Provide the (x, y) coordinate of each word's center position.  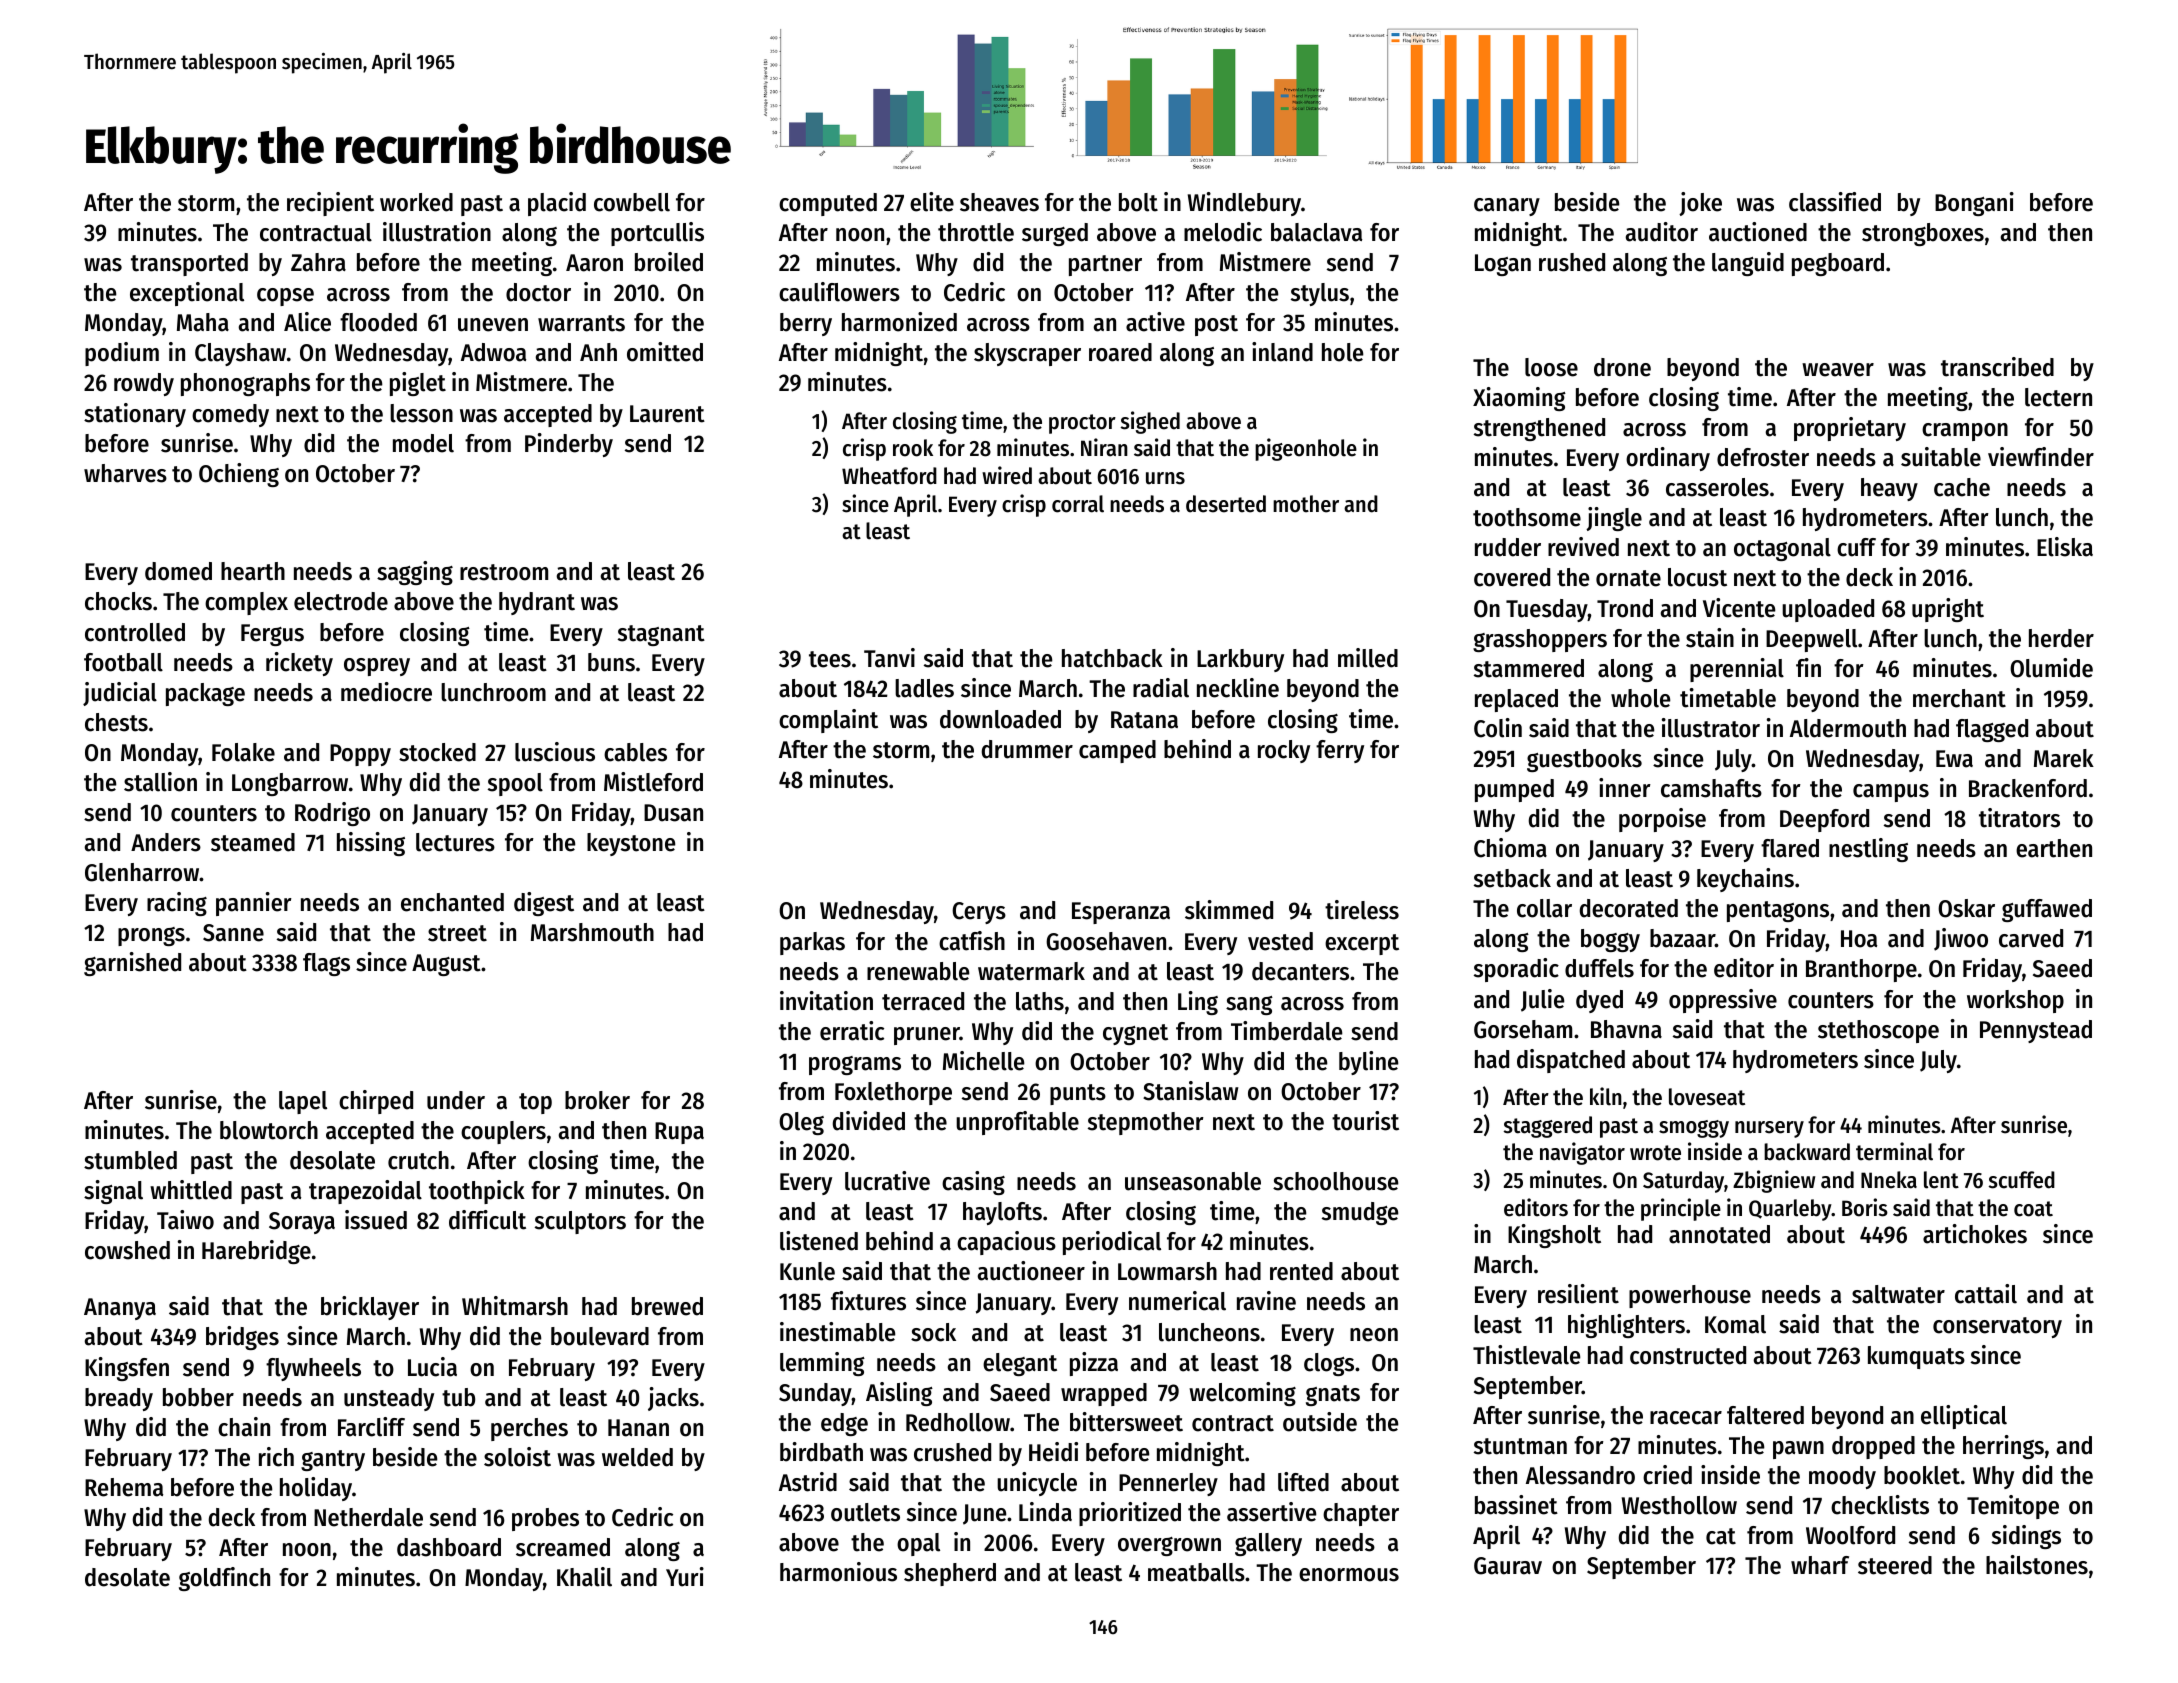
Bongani (1974, 204)
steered (1895, 1565)
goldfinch (224, 1579)
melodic (1223, 232)
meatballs (1196, 1572)
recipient (330, 204)
